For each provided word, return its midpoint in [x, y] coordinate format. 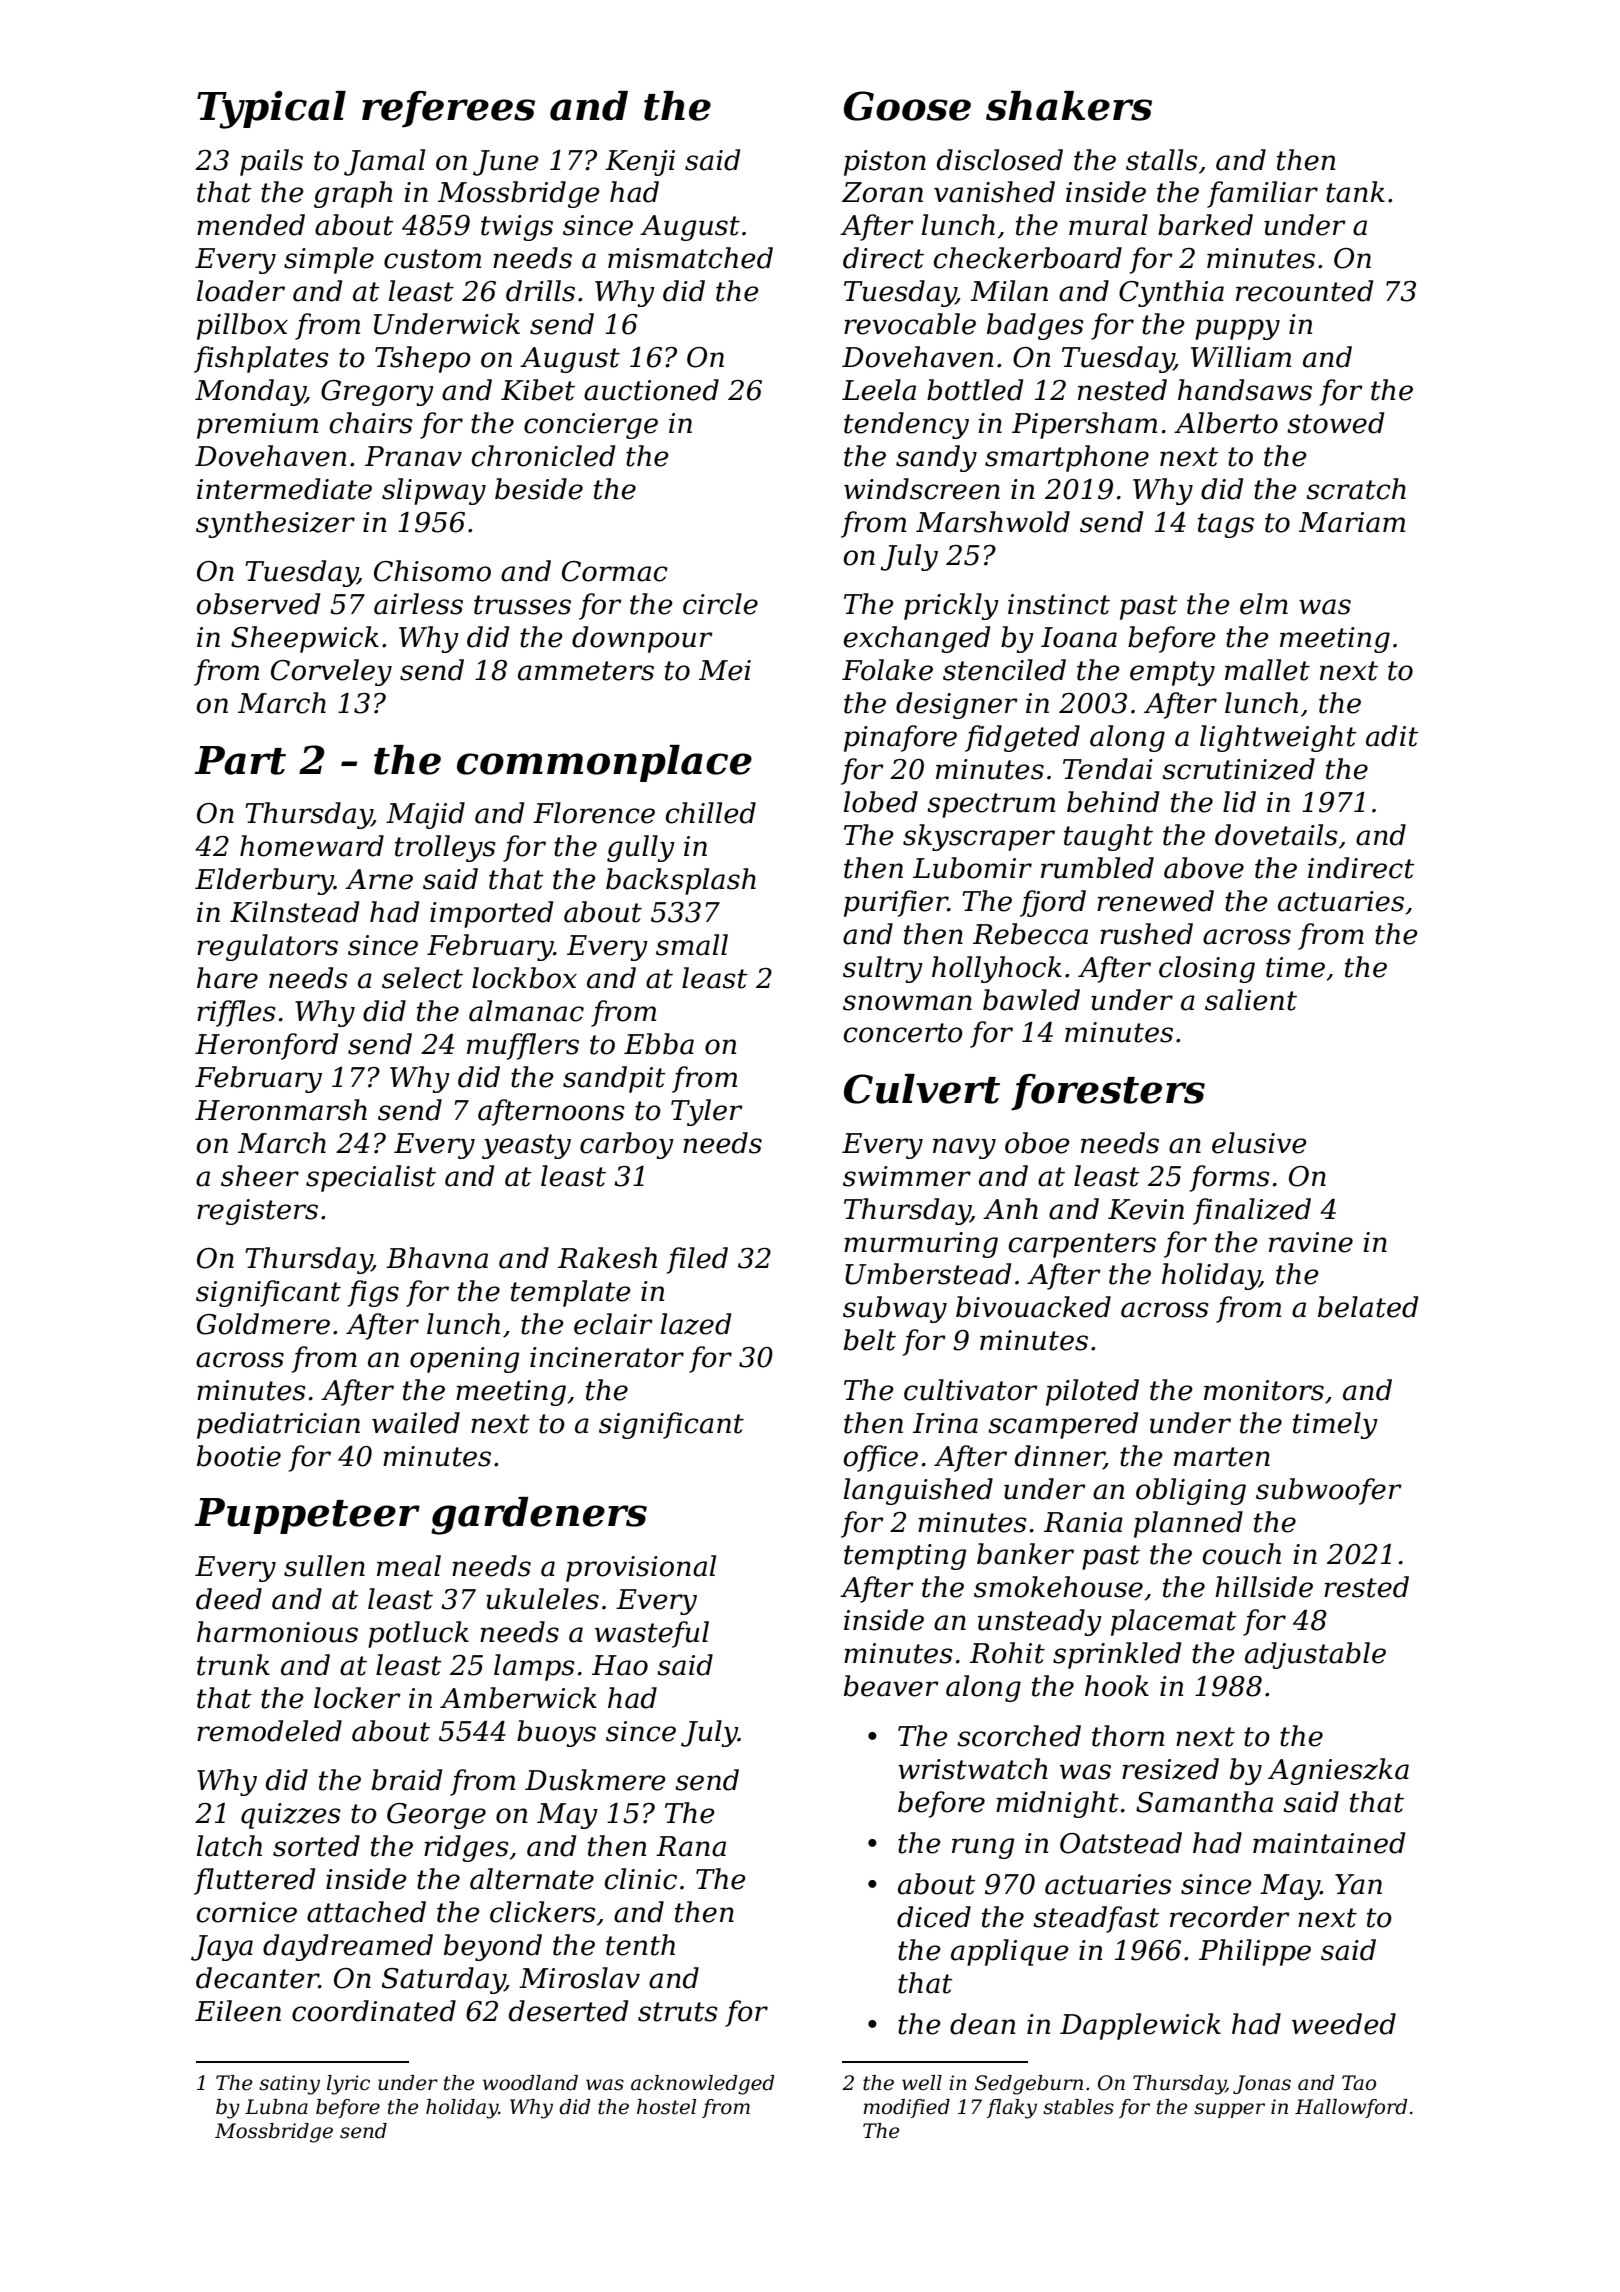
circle [720, 604]
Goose [907, 106]
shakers [1069, 106]
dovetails [1276, 835]
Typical [271, 110]
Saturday [443, 1980]
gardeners [539, 1516]
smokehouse [1058, 1587]
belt [870, 1340]
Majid [425, 815]
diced [934, 1917]
